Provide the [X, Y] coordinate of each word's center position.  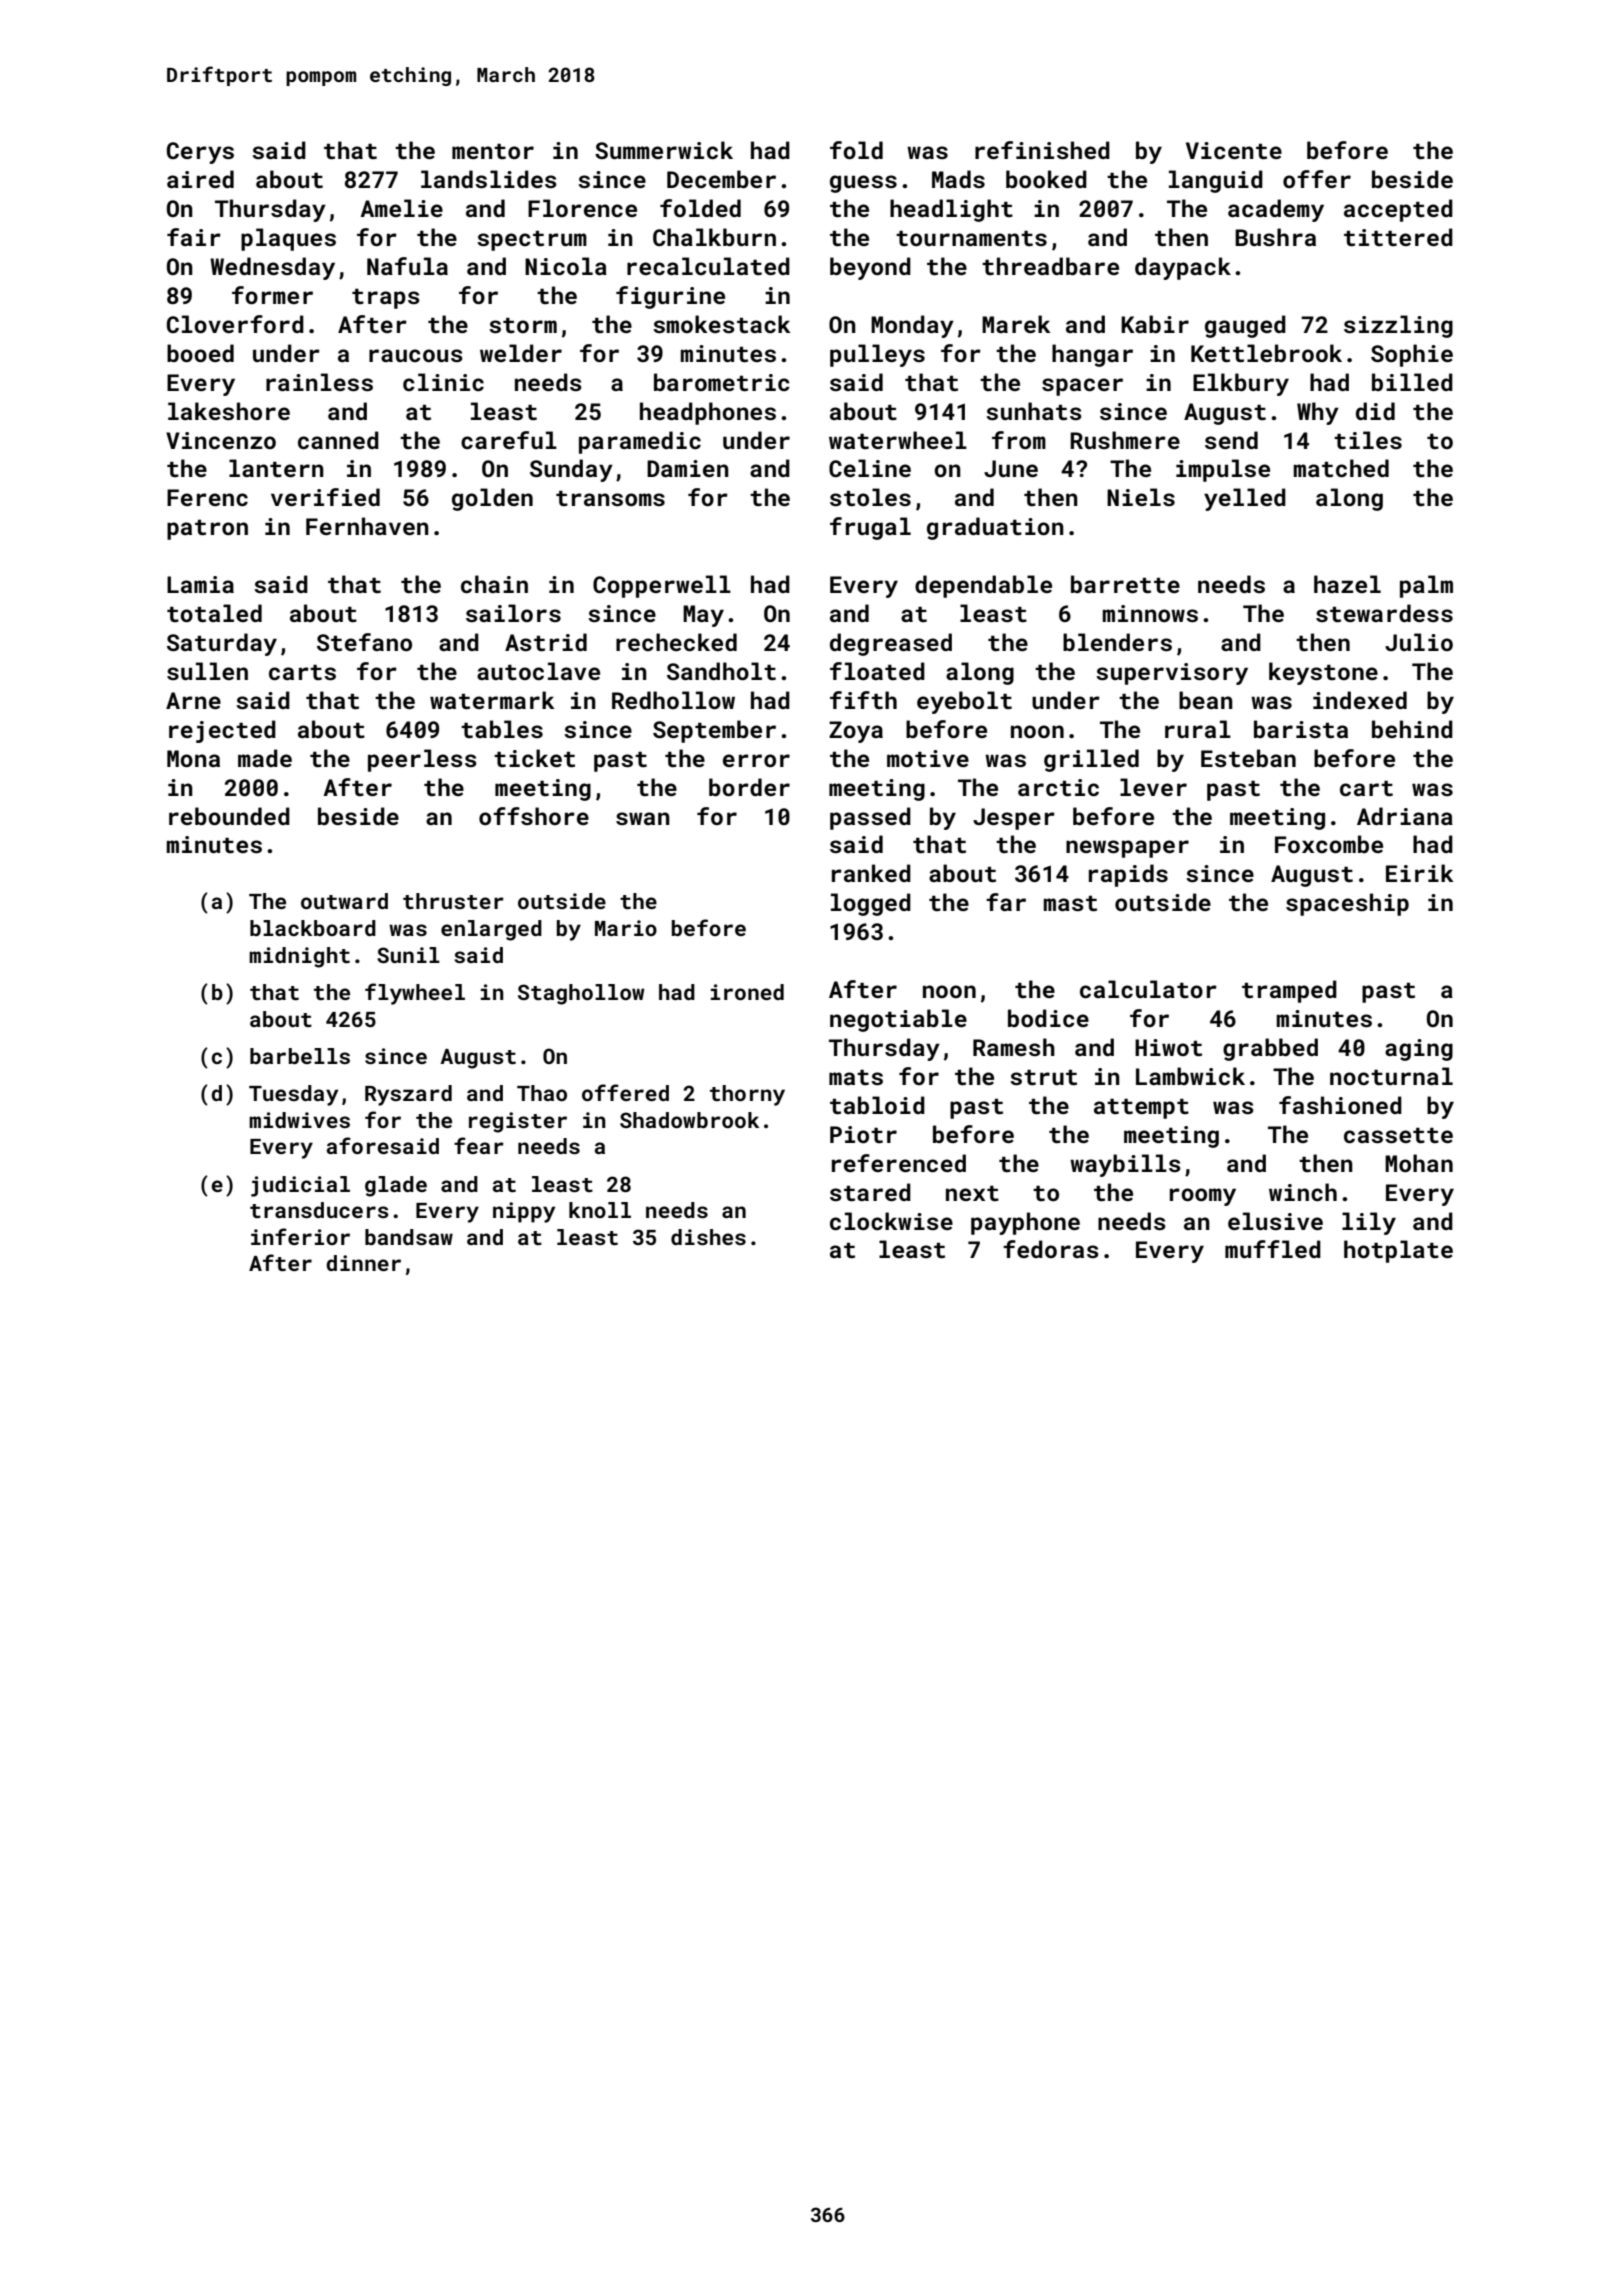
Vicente [1234, 150]
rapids [1128, 875]
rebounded [229, 816]
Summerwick [664, 150]
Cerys [200, 153]
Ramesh [1014, 1047]
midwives [299, 1120]
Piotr [863, 1134]
